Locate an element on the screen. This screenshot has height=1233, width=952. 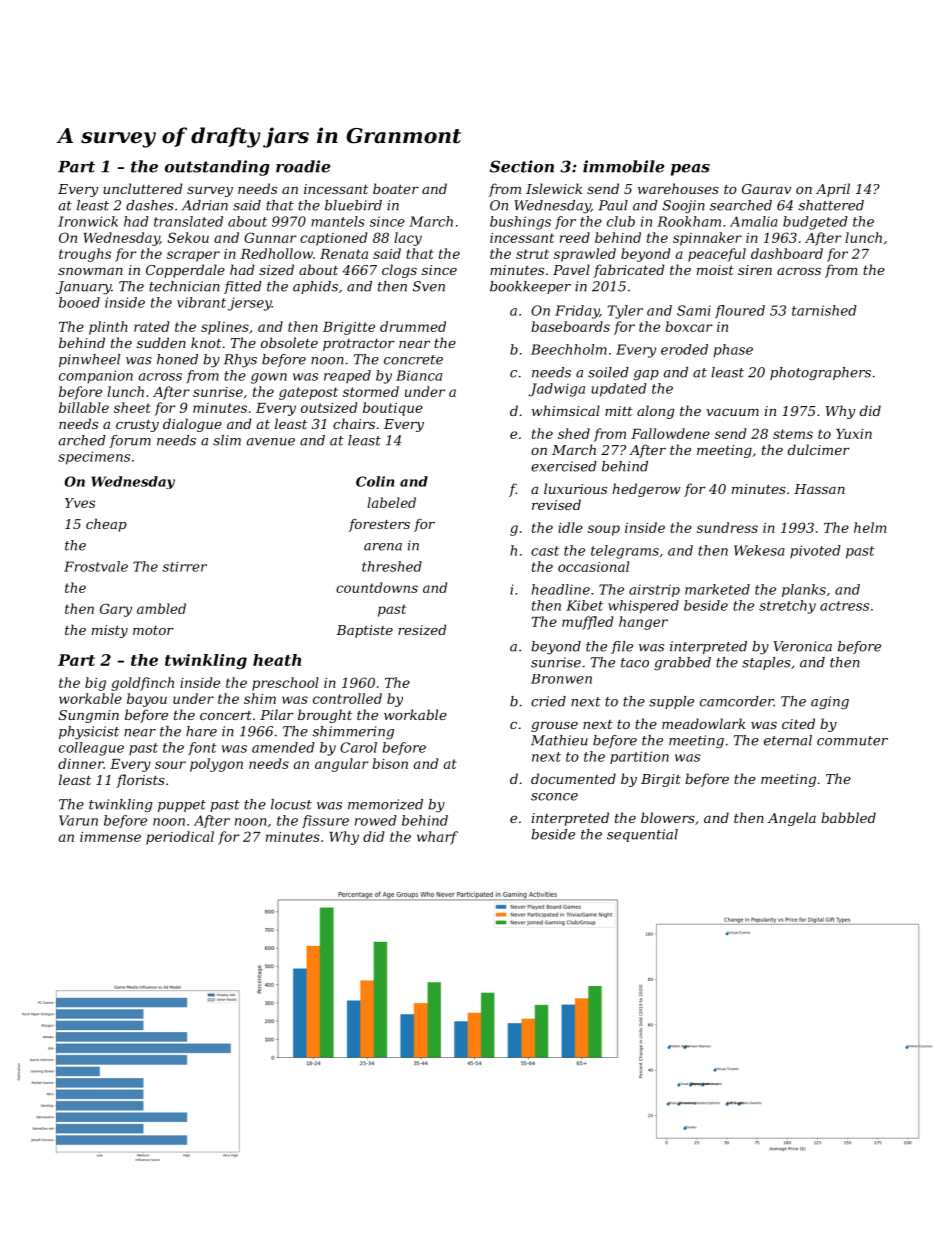
Wekesa is located at coordinates (759, 550).
